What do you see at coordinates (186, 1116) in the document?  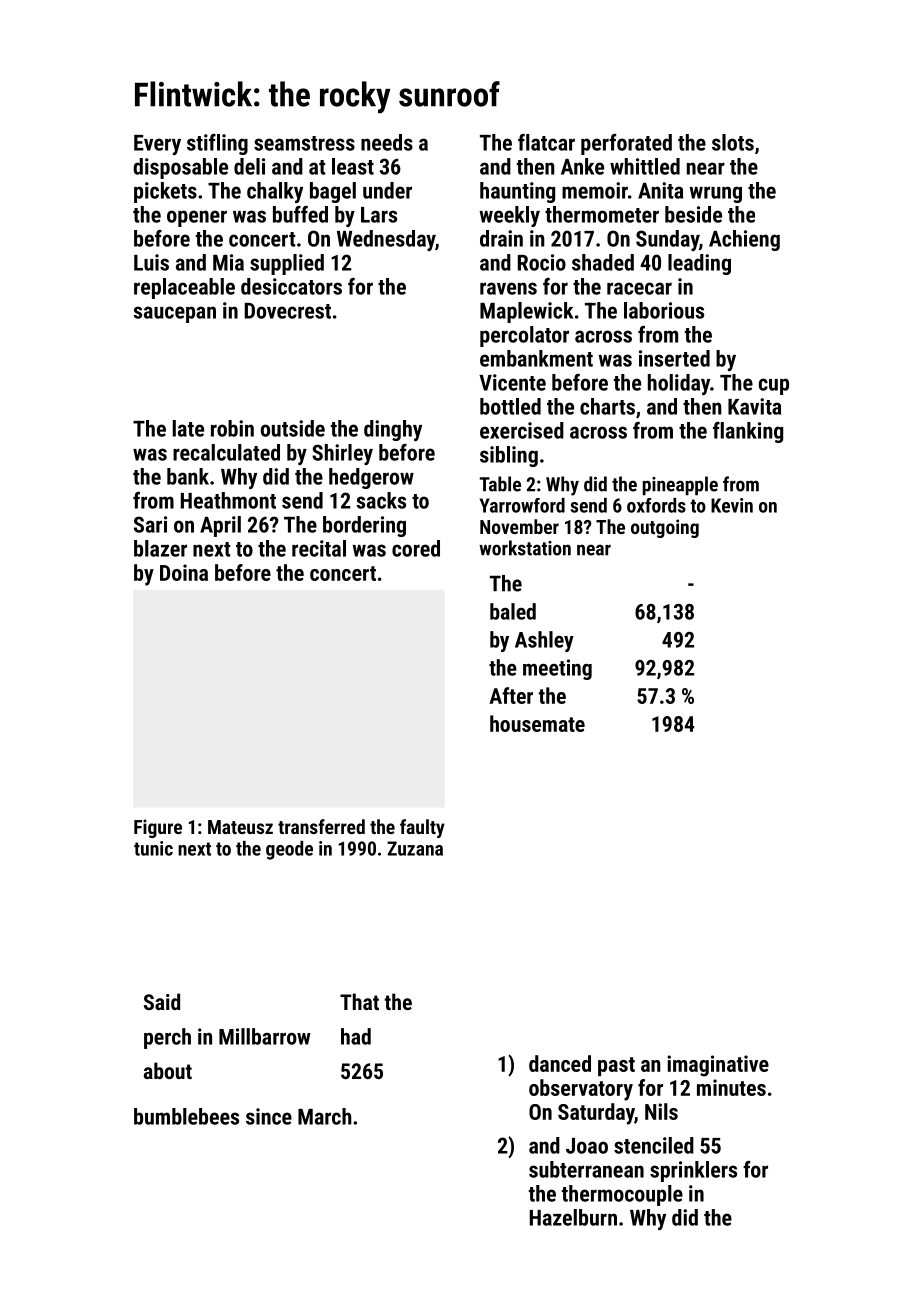 I see `bumblebees` at bounding box center [186, 1116].
